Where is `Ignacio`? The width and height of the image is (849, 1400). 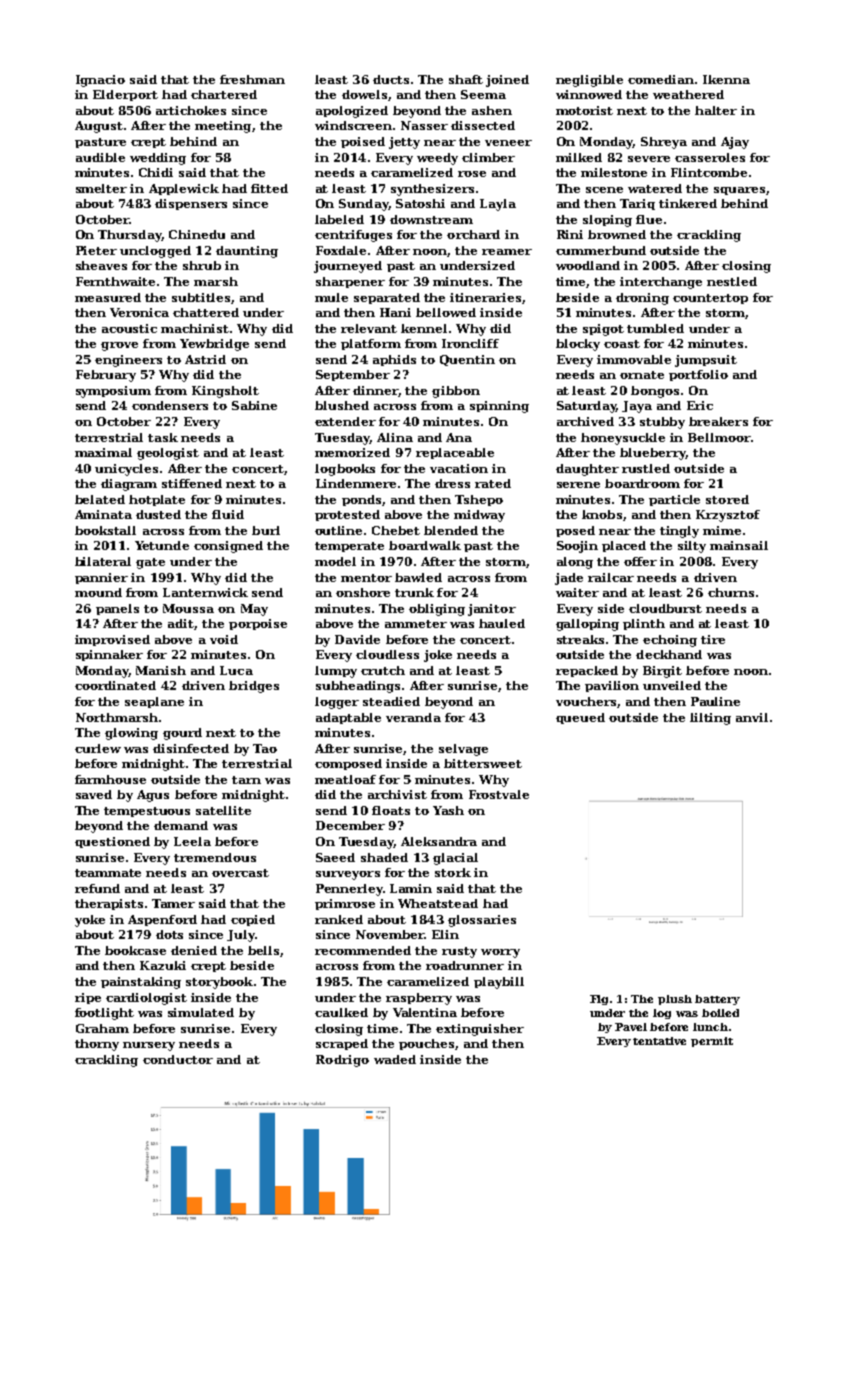
Ignacio is located at coordinates (100, 81).
